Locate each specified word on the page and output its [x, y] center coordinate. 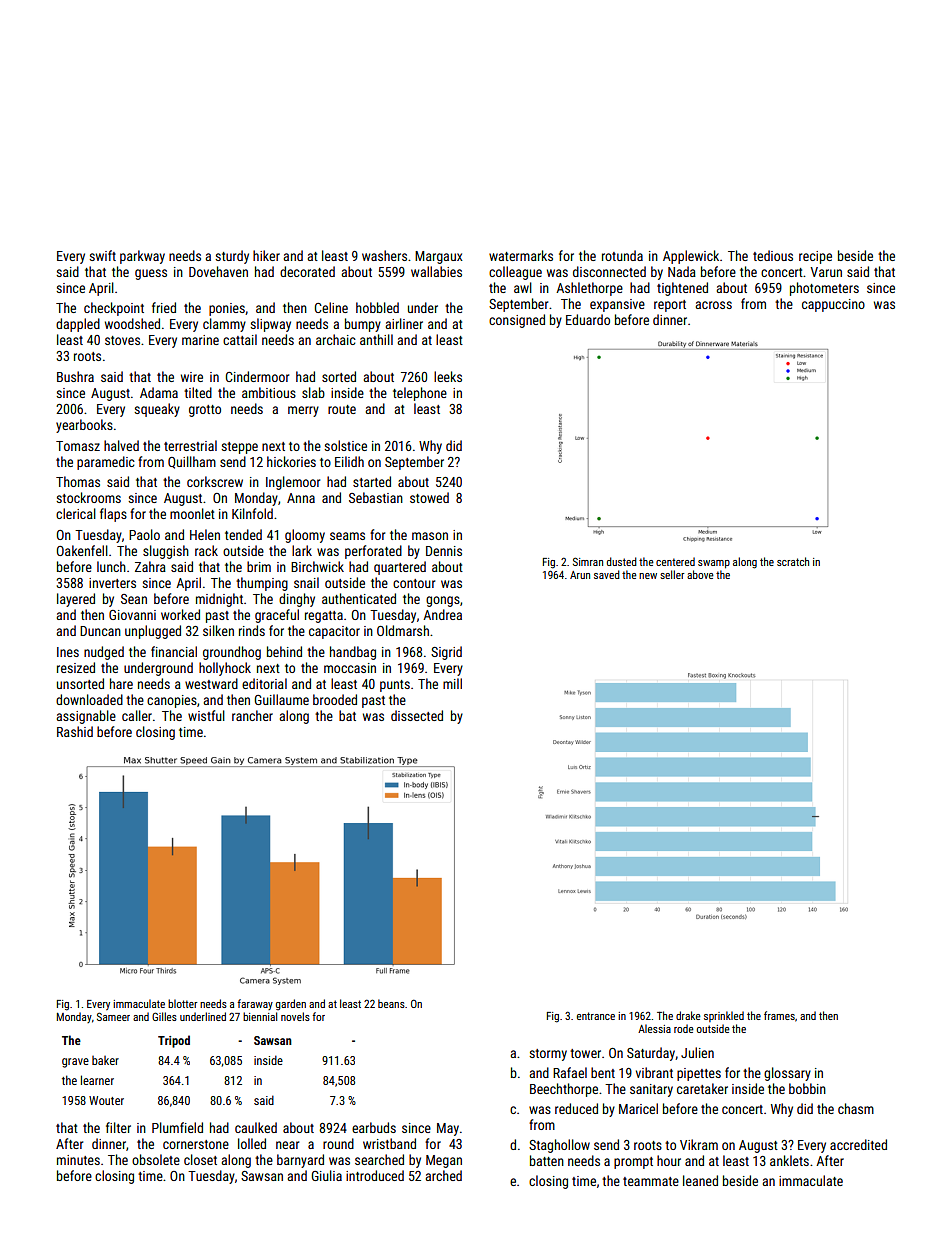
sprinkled [724, 1016]
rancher [252, 715]
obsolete [156, 1159]
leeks [448, 376]
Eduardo [588, 319]
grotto [205, 411]
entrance [596, 1016]
